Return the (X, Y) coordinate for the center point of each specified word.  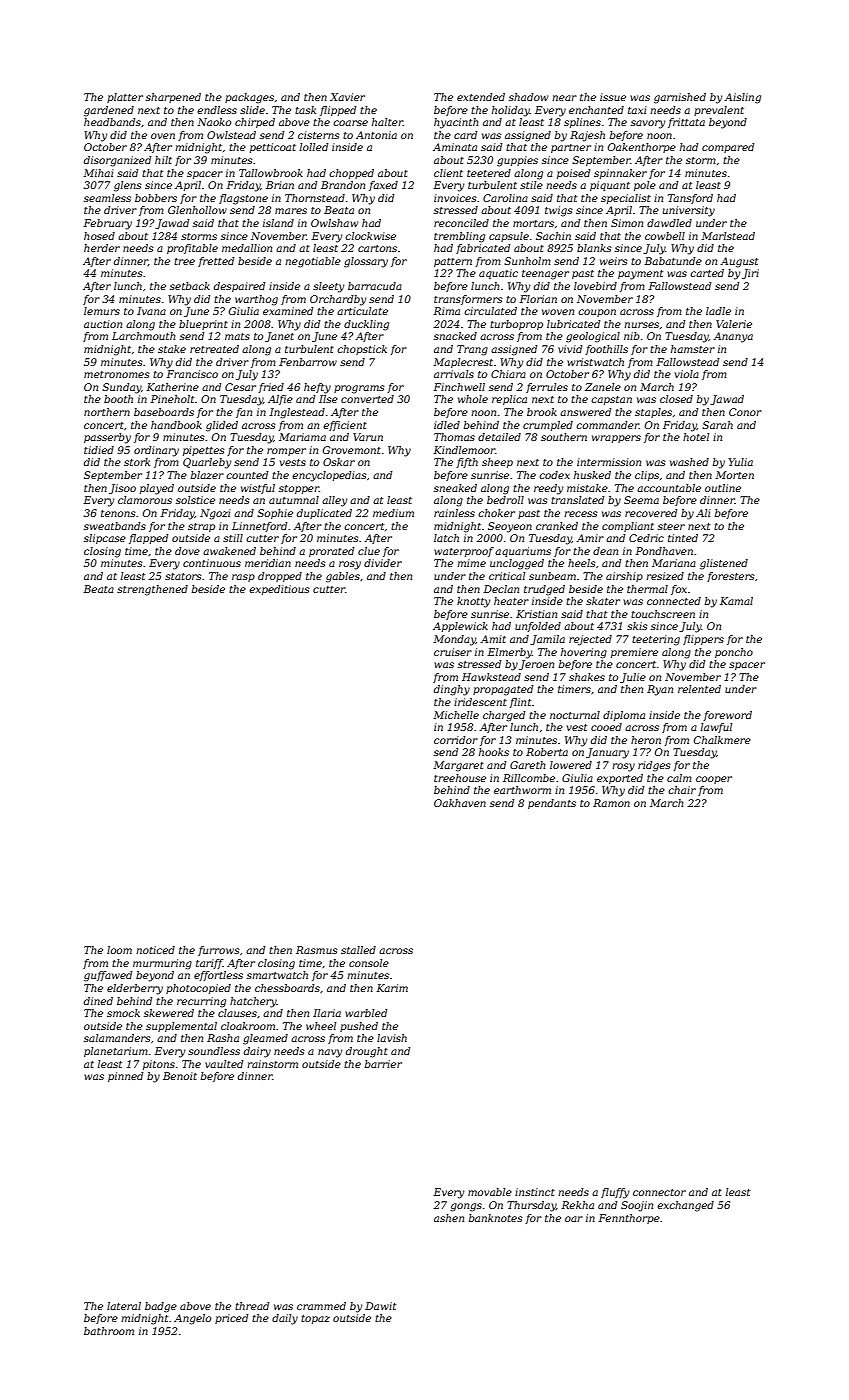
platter (125, 98)
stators (183, 576)
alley (334, 501)
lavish (392, 1038)
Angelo (192, 1319)
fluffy (615, 1193)
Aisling (742, 98)
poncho (734, 653)
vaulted (224, 1064)
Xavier (347, 97)
